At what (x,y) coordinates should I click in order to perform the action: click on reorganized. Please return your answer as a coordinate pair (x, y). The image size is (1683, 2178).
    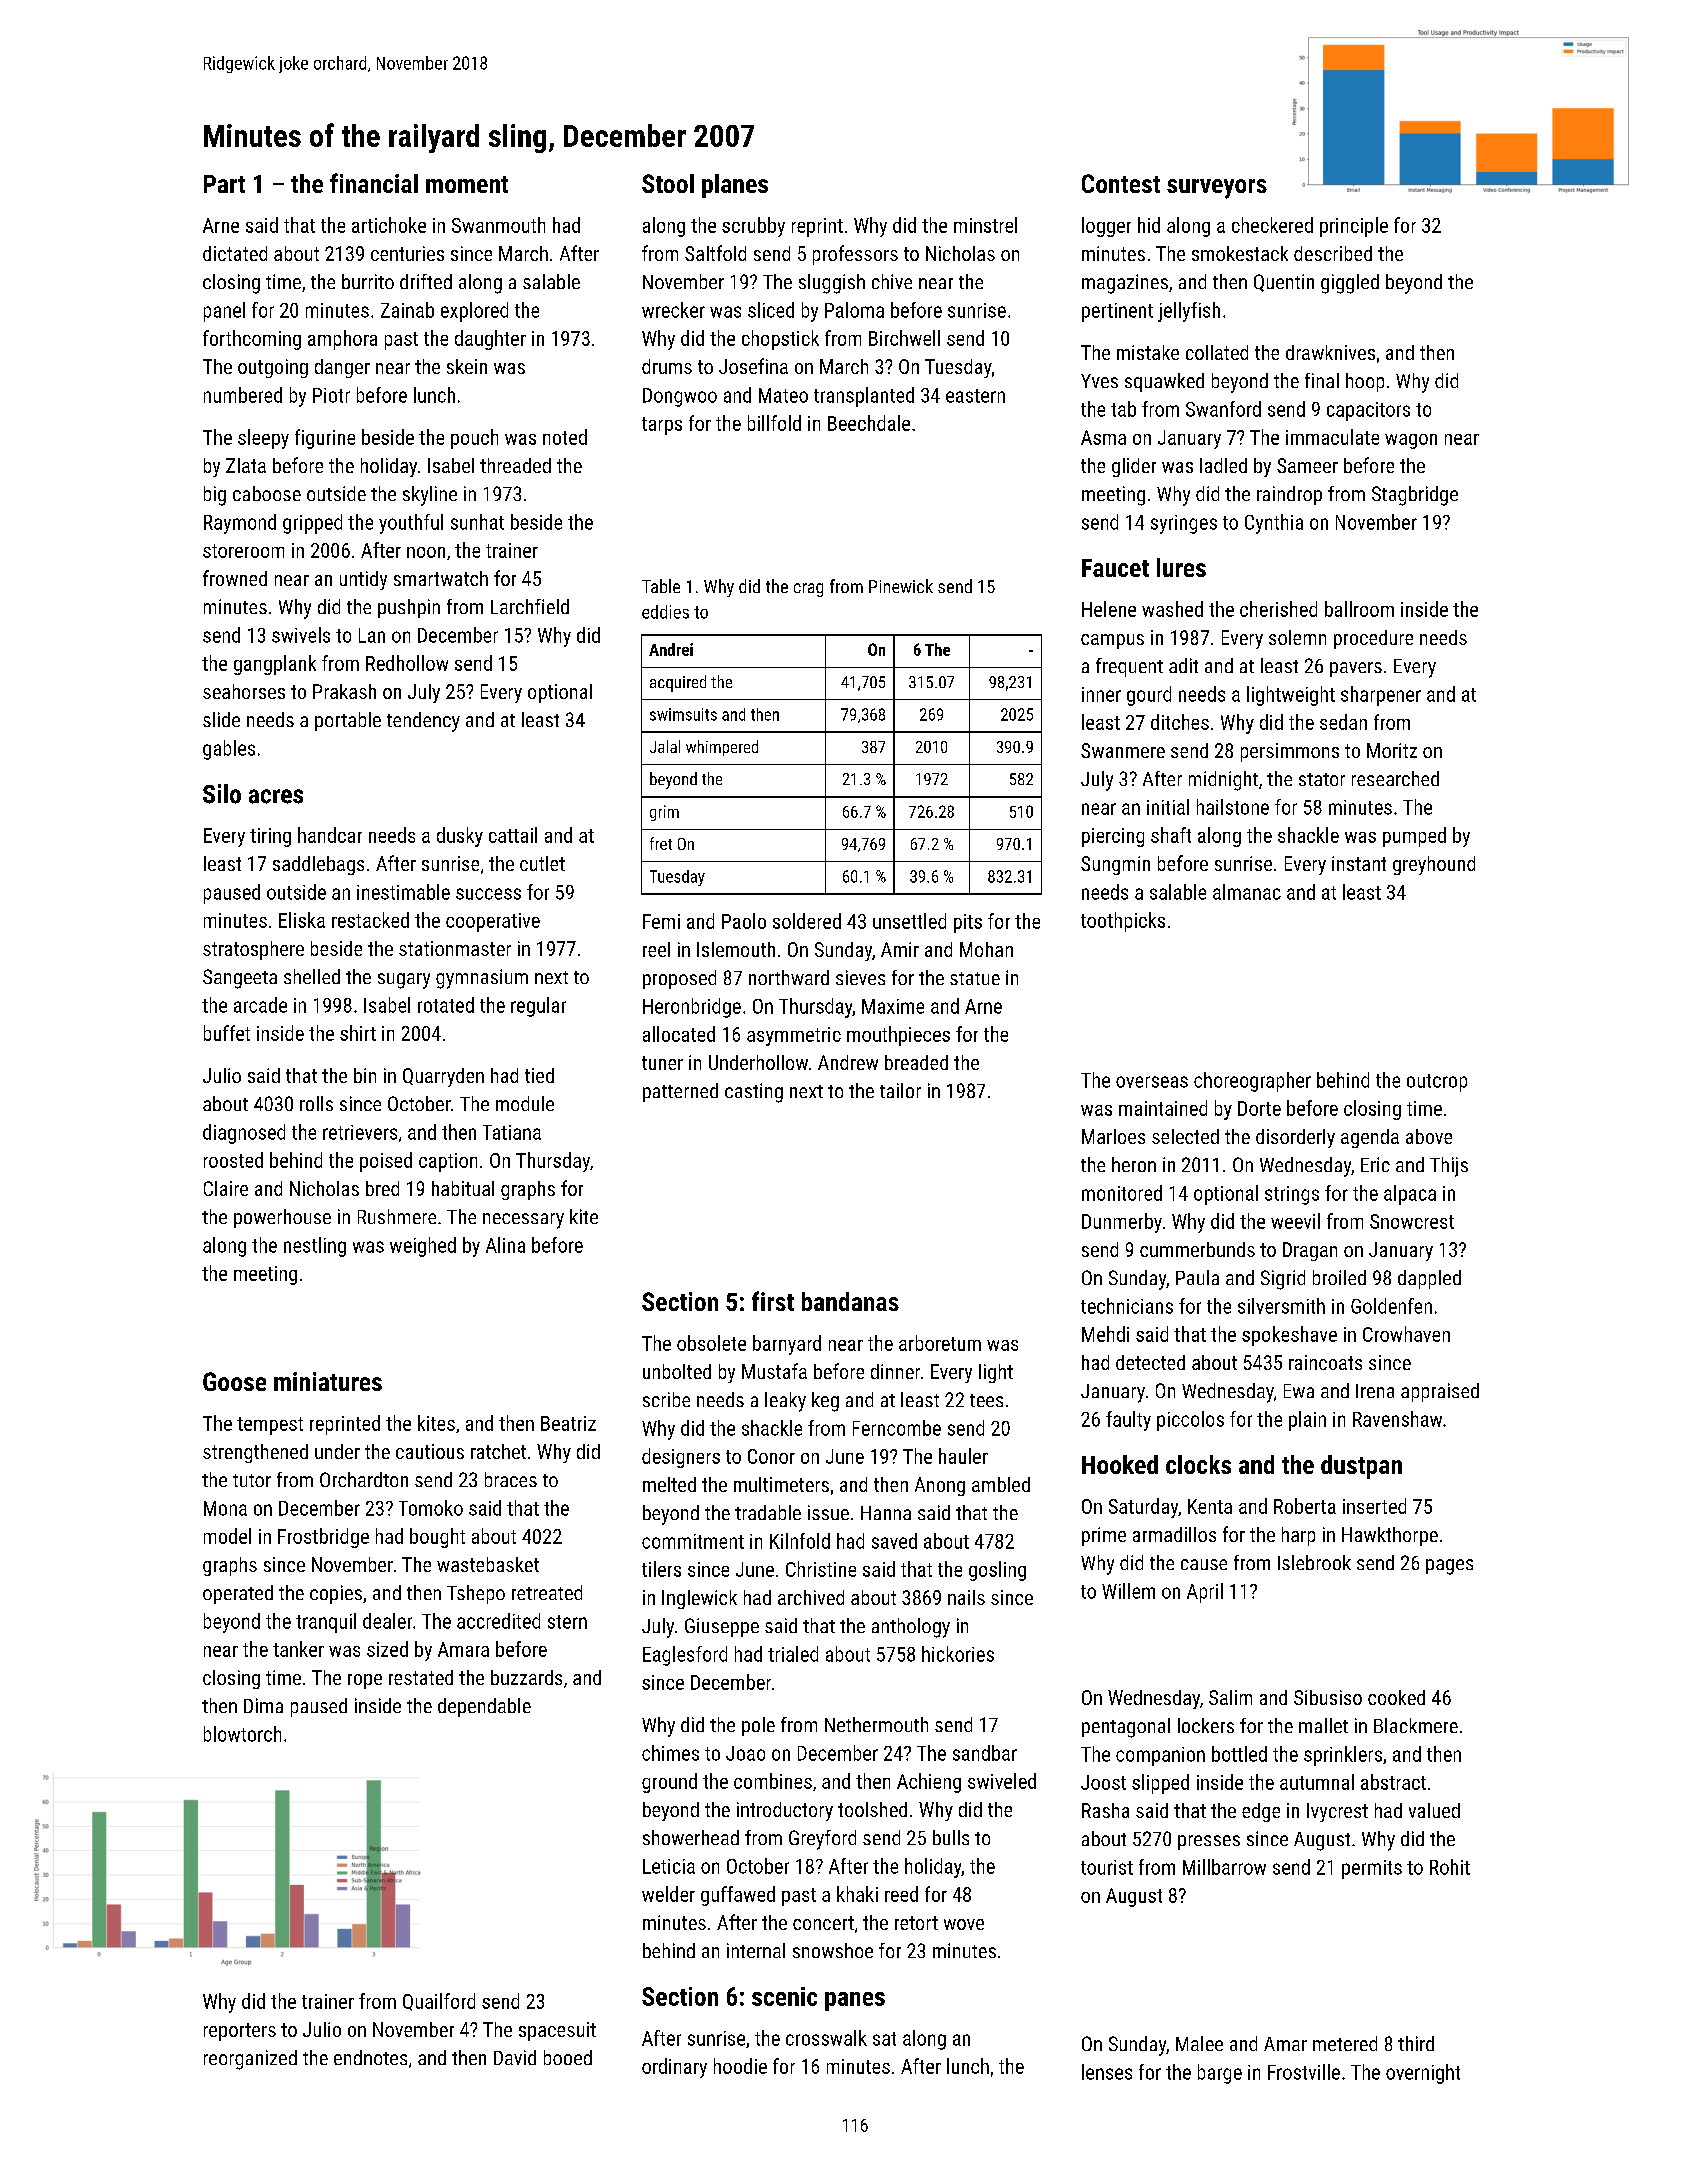
    Looking at the image, I should click on (250, 2060).
